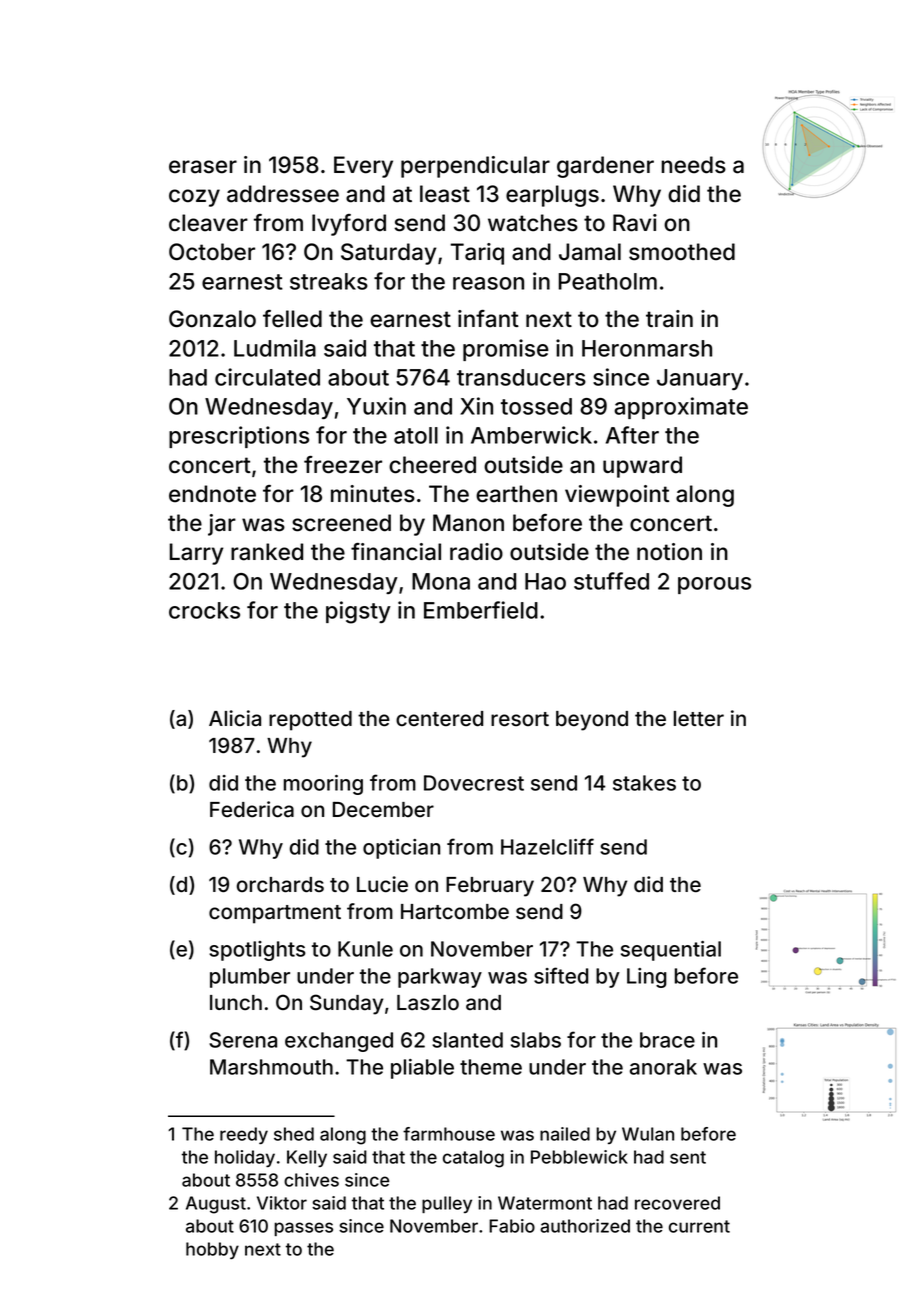  I want to click on eraser, so click(203, 167).
